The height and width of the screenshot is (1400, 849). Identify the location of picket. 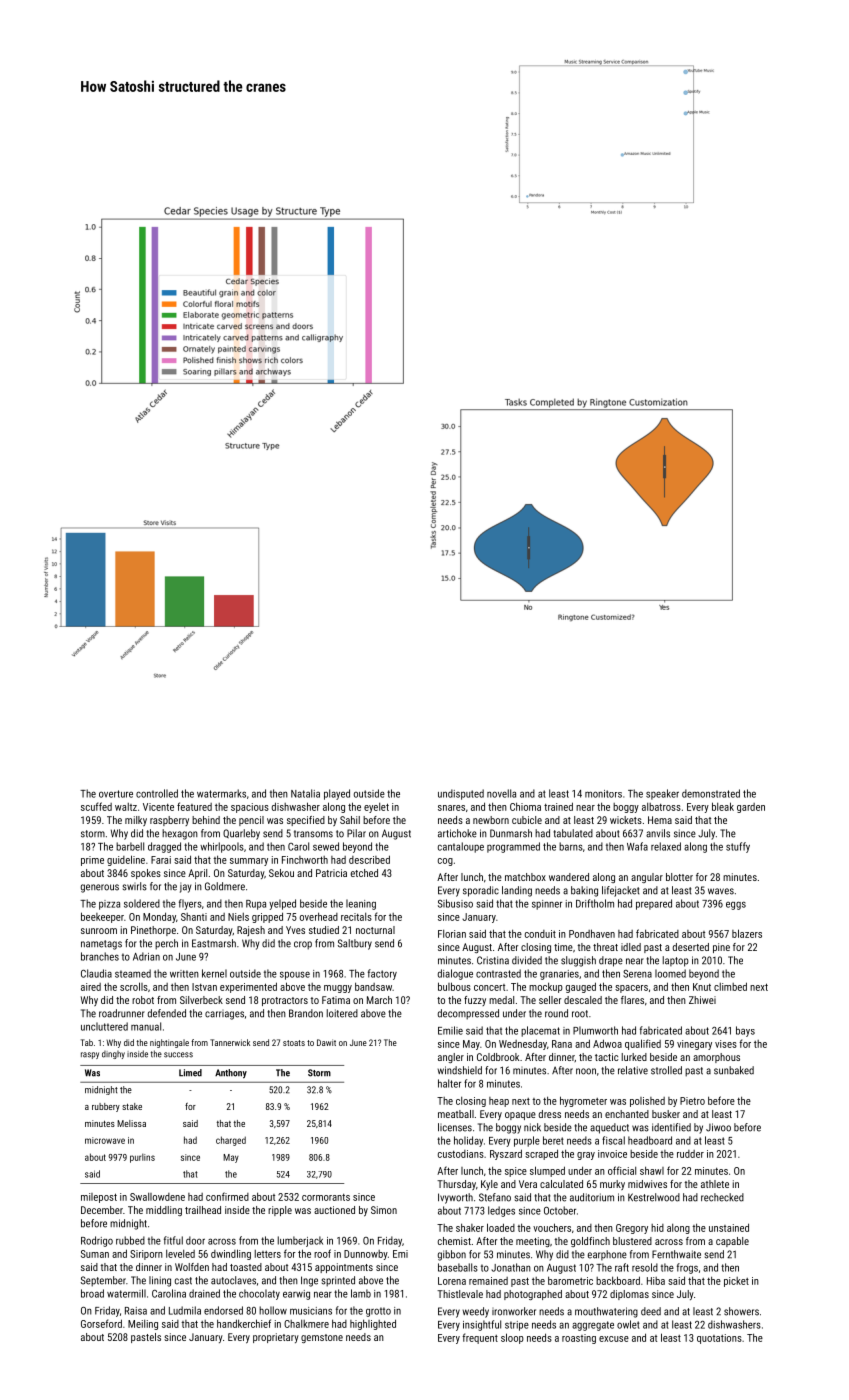
(736, 1282).
